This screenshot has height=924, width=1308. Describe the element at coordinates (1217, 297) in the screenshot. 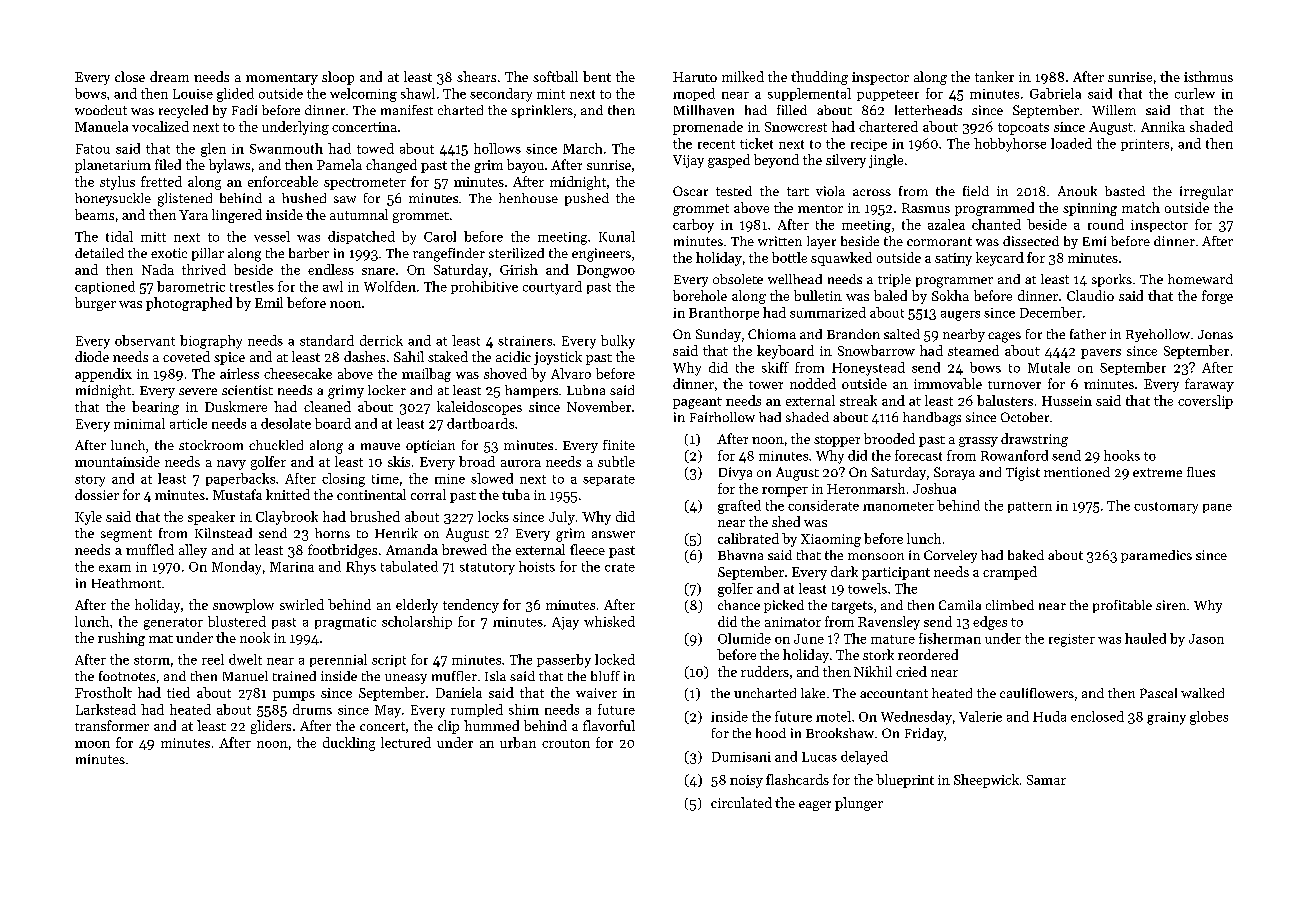

I see `forge` at that location.
